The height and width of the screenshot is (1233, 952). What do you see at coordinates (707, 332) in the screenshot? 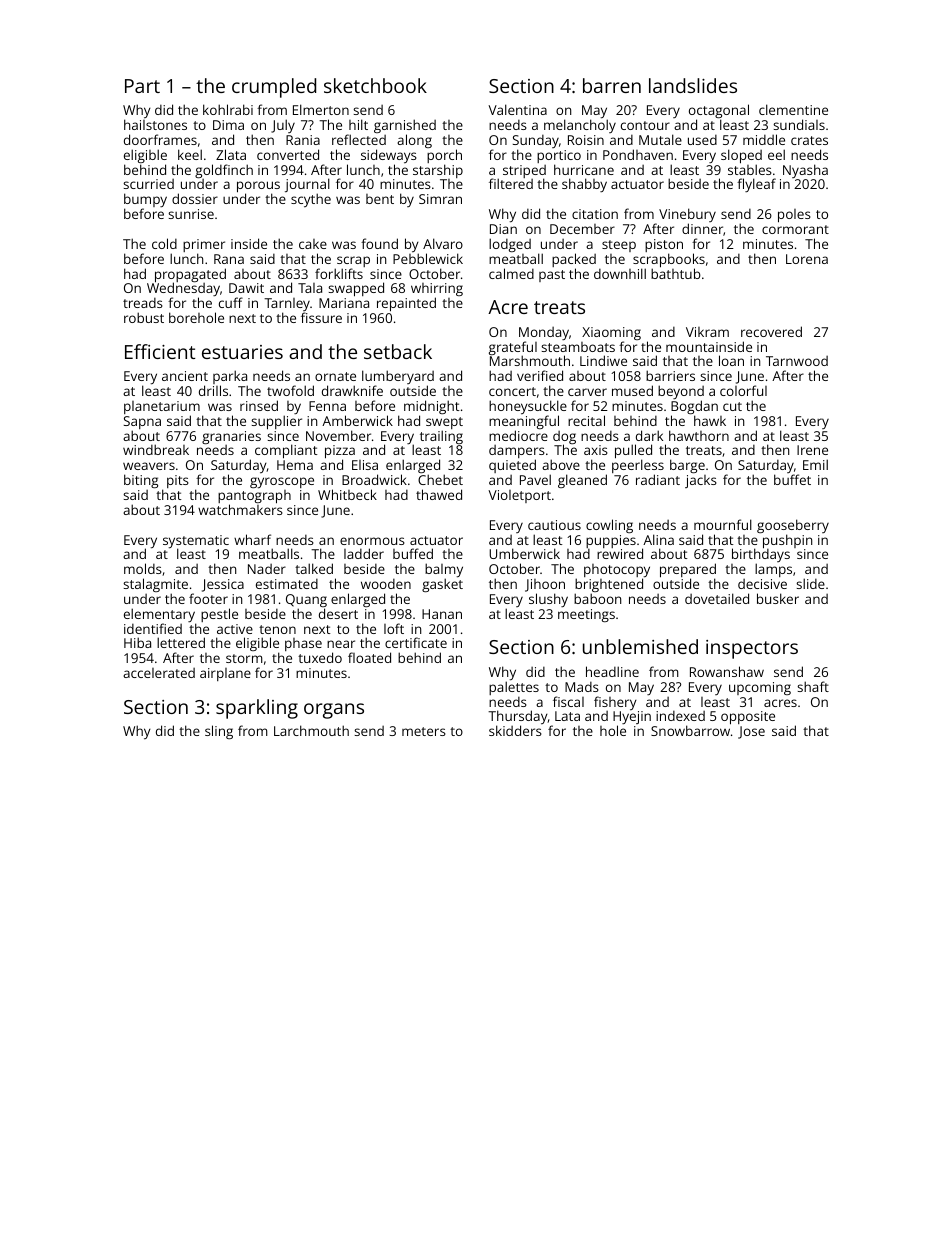
I see `Vikram` at bounding box center [707, 332].
